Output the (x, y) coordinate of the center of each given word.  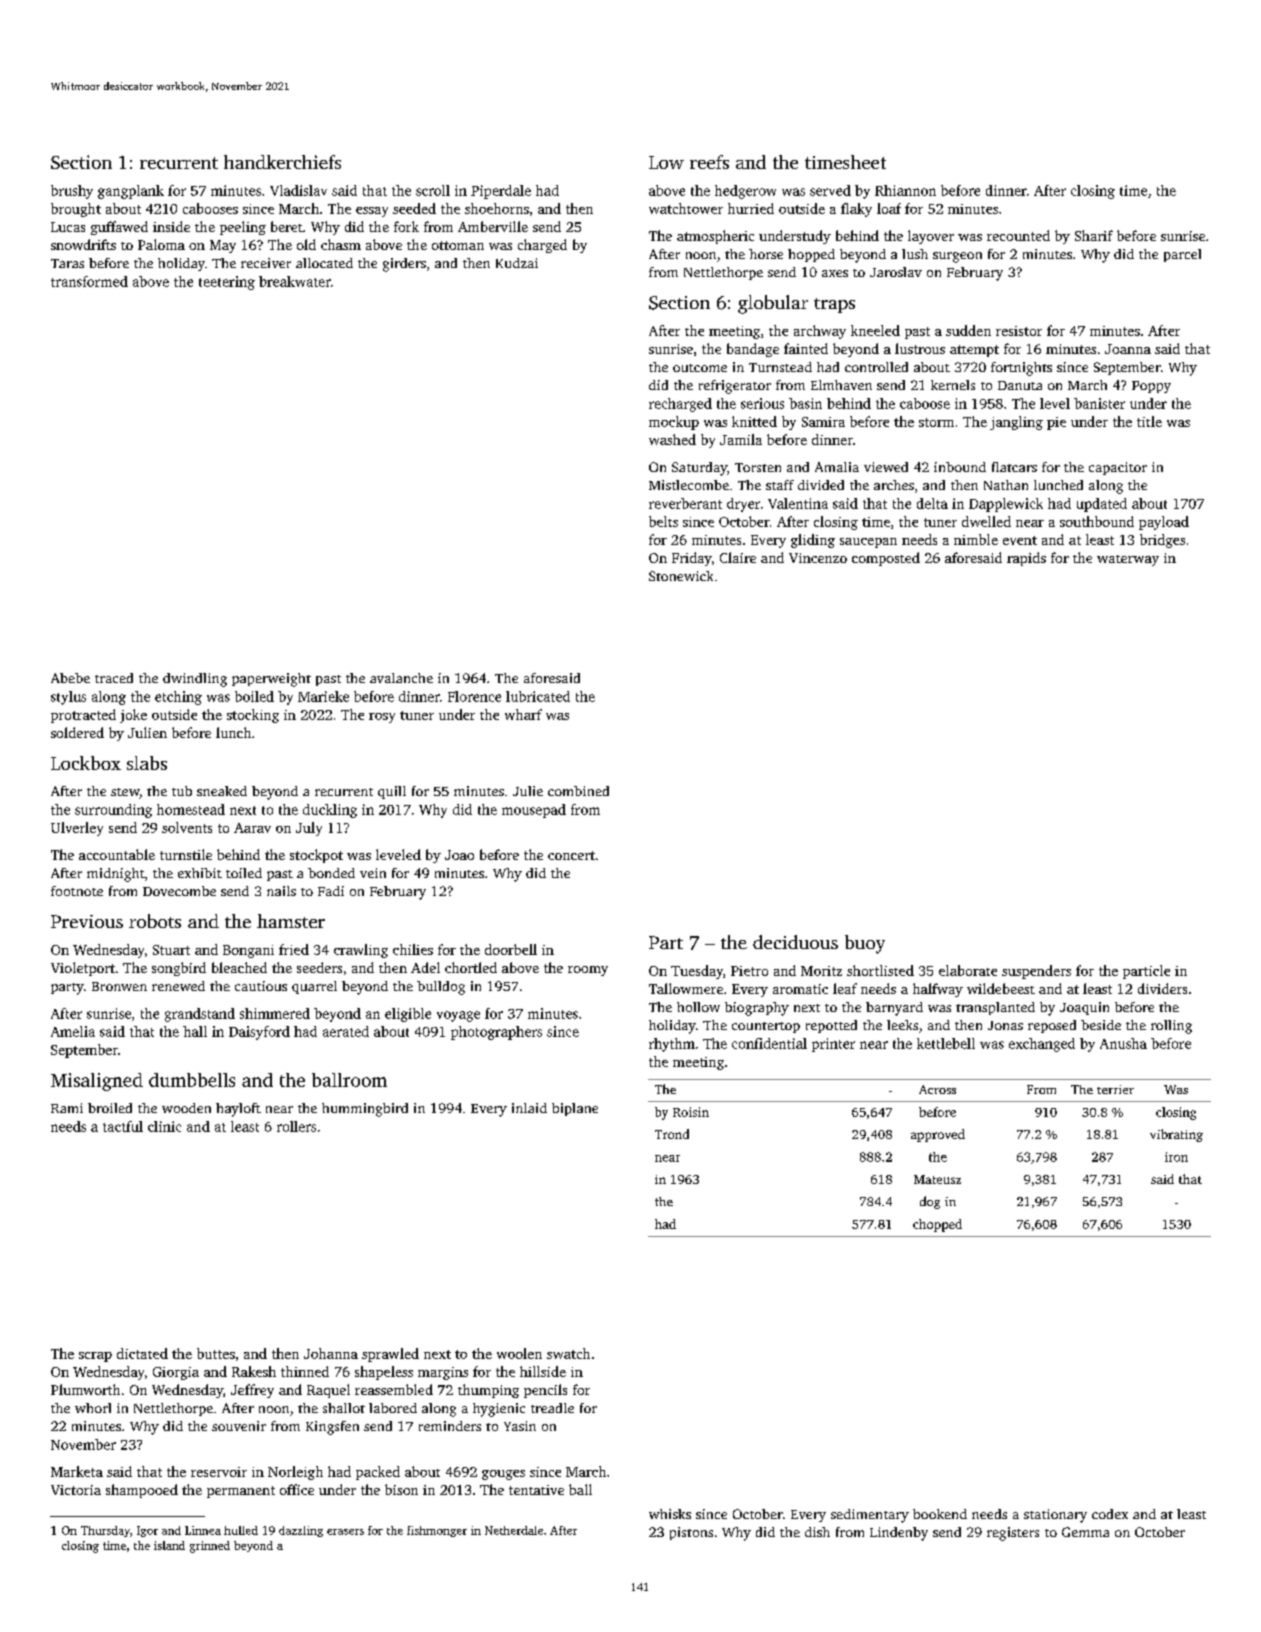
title (1149, 421)
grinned (210, 1547)
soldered (77, 732)
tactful (123, 1126)
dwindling (195, 680)
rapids (1026, 559)
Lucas (68, 227)
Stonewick (681, 576)
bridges (1162, 541)
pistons (691, 1533)
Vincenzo (818, 558)
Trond (672, 1134)
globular (773, 304)
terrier (1115, 1089)
